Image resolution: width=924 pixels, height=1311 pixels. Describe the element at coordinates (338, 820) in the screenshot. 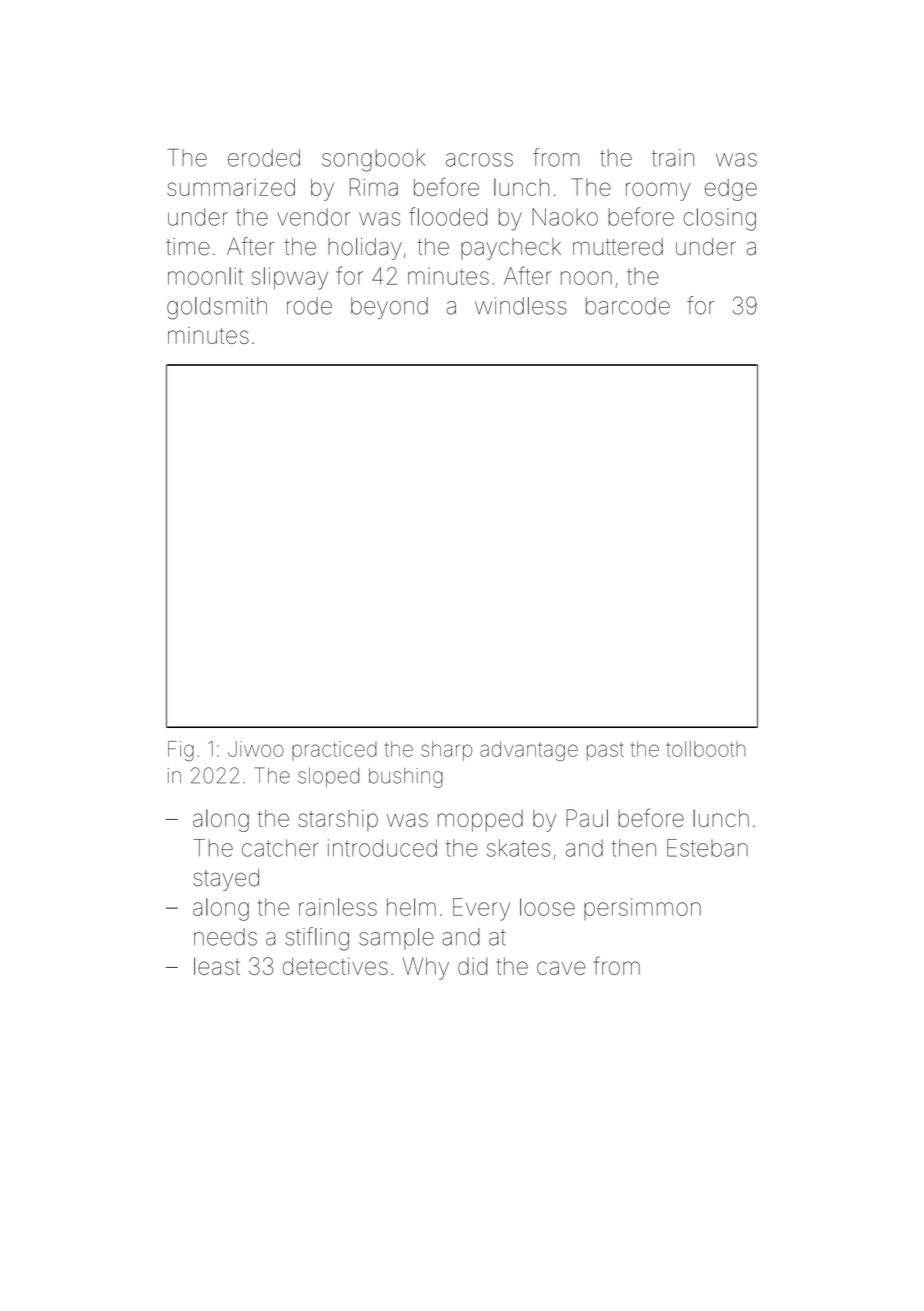

I see `starship` at that location.
